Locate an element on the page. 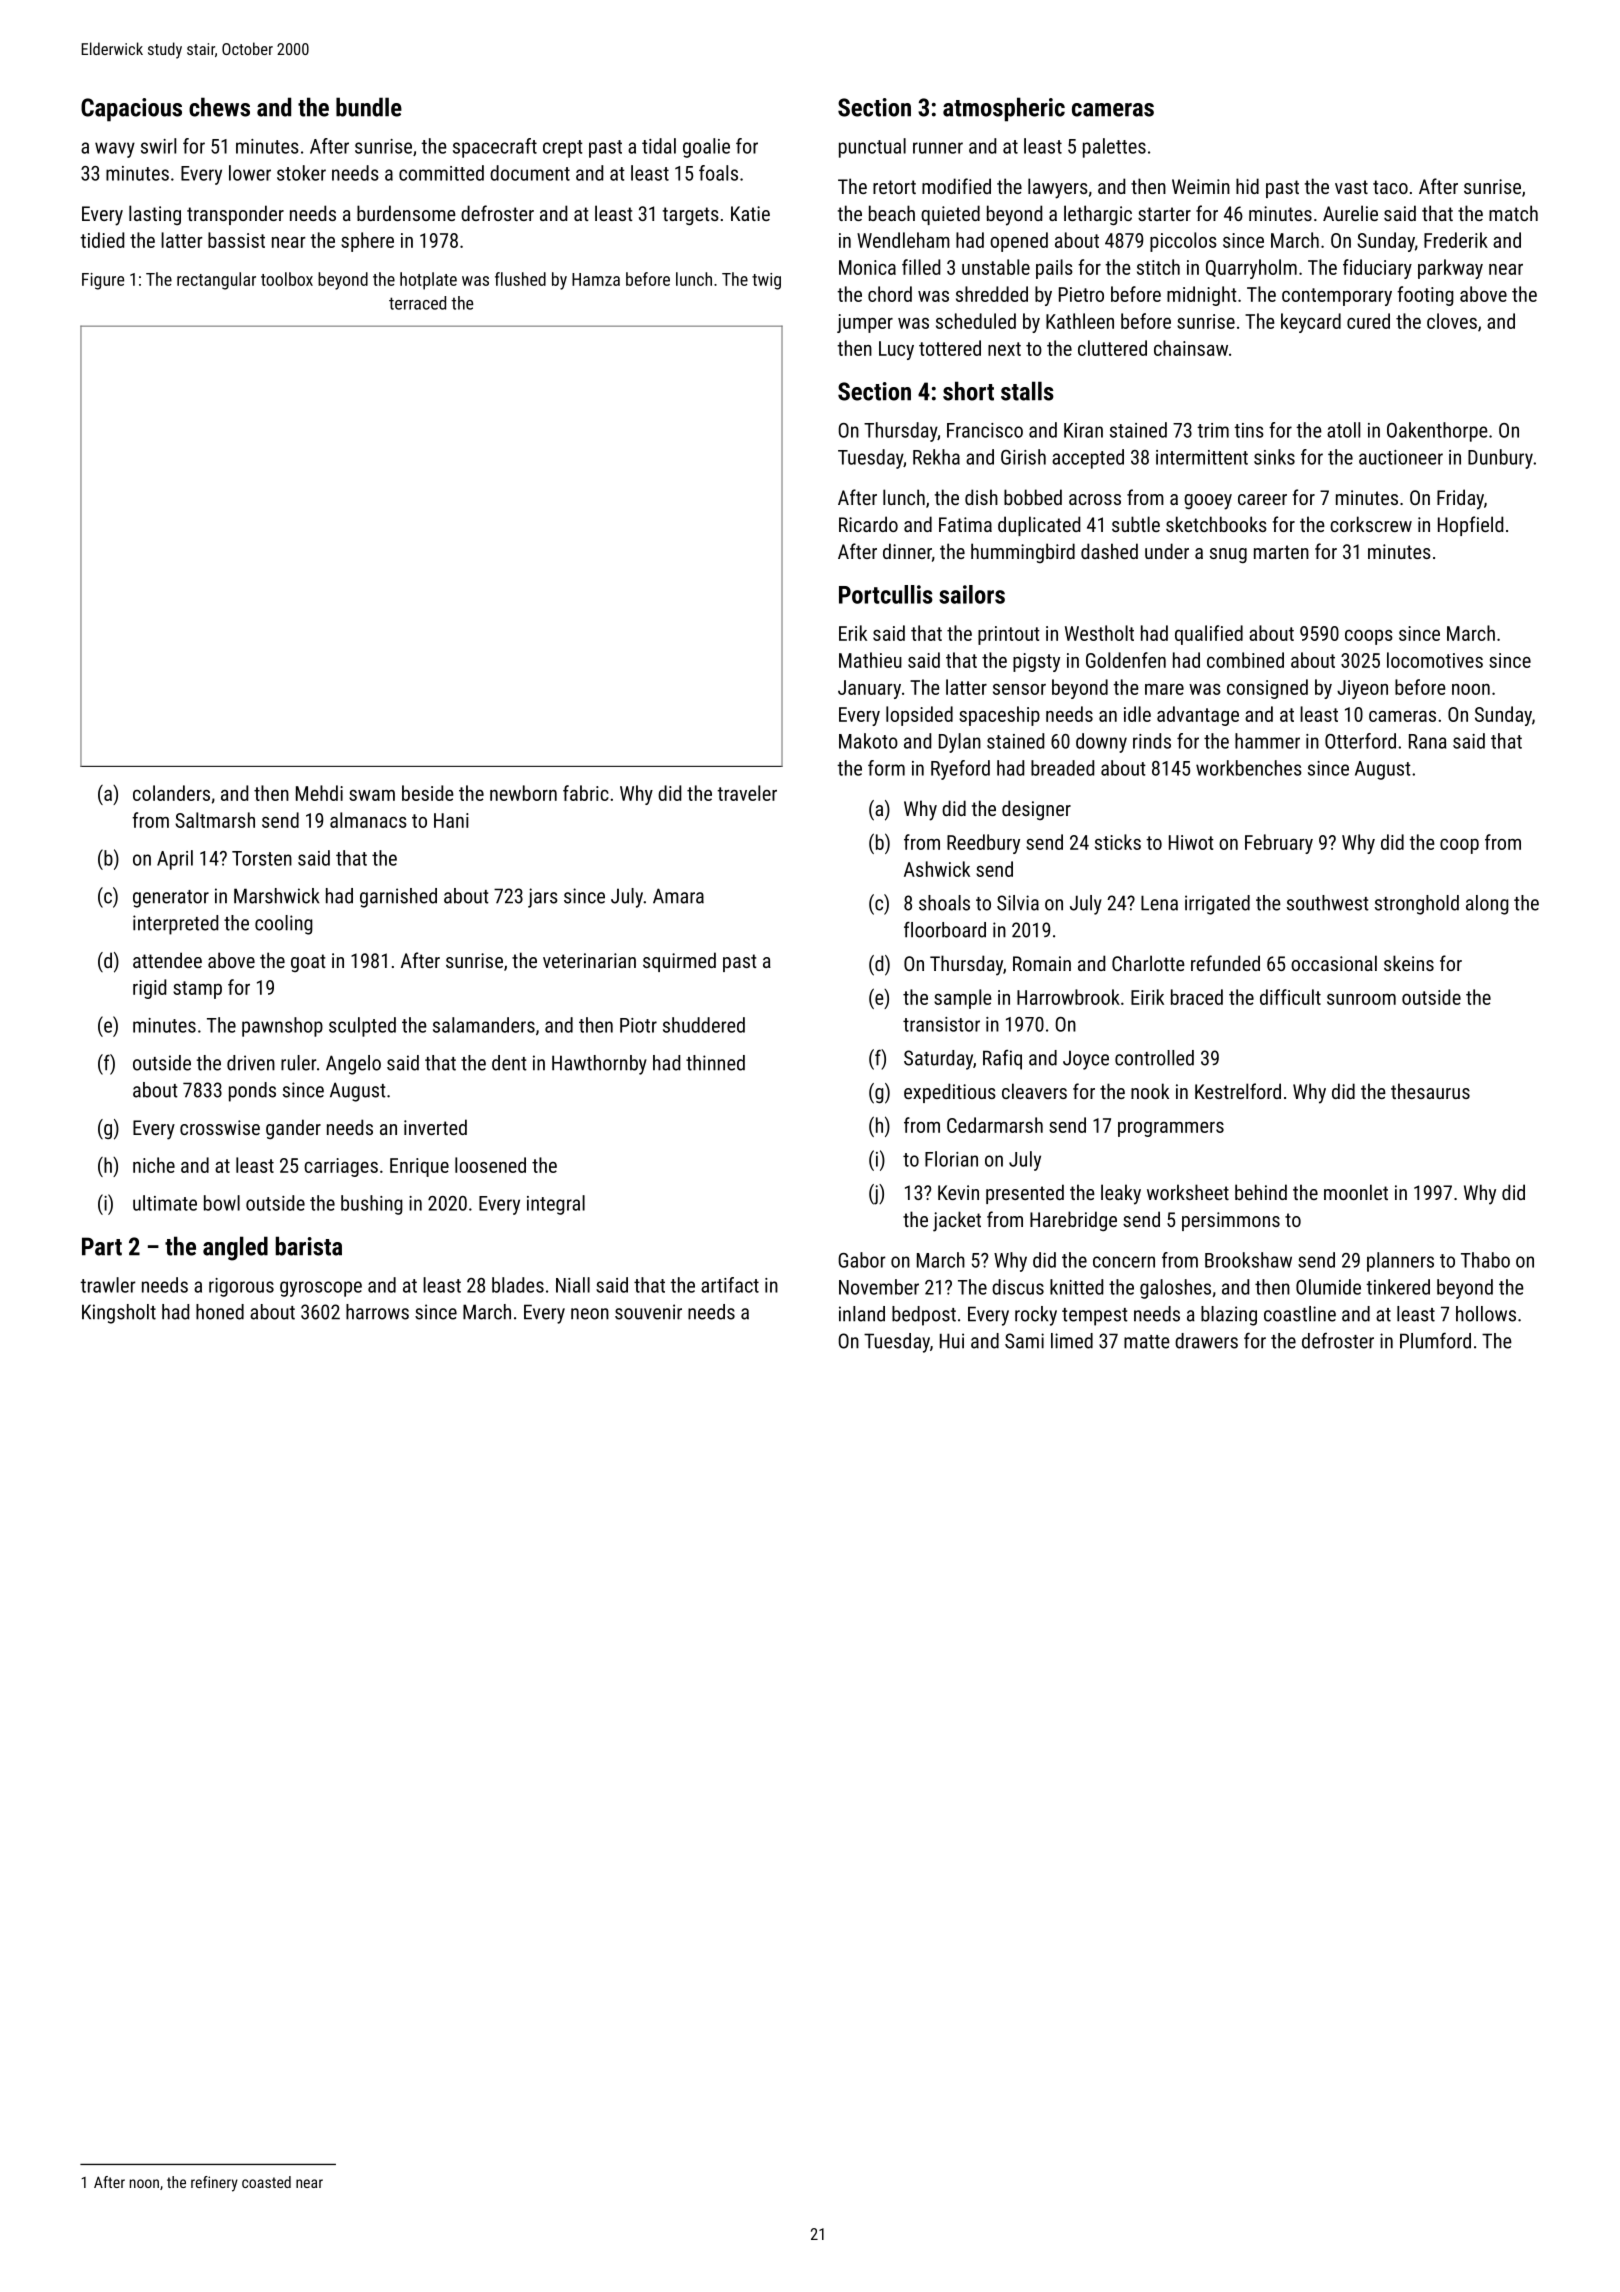 Image resolution: width=1620 pixels, height=2292 pixels. atmospheric is located at coordinates (1004, 109).
